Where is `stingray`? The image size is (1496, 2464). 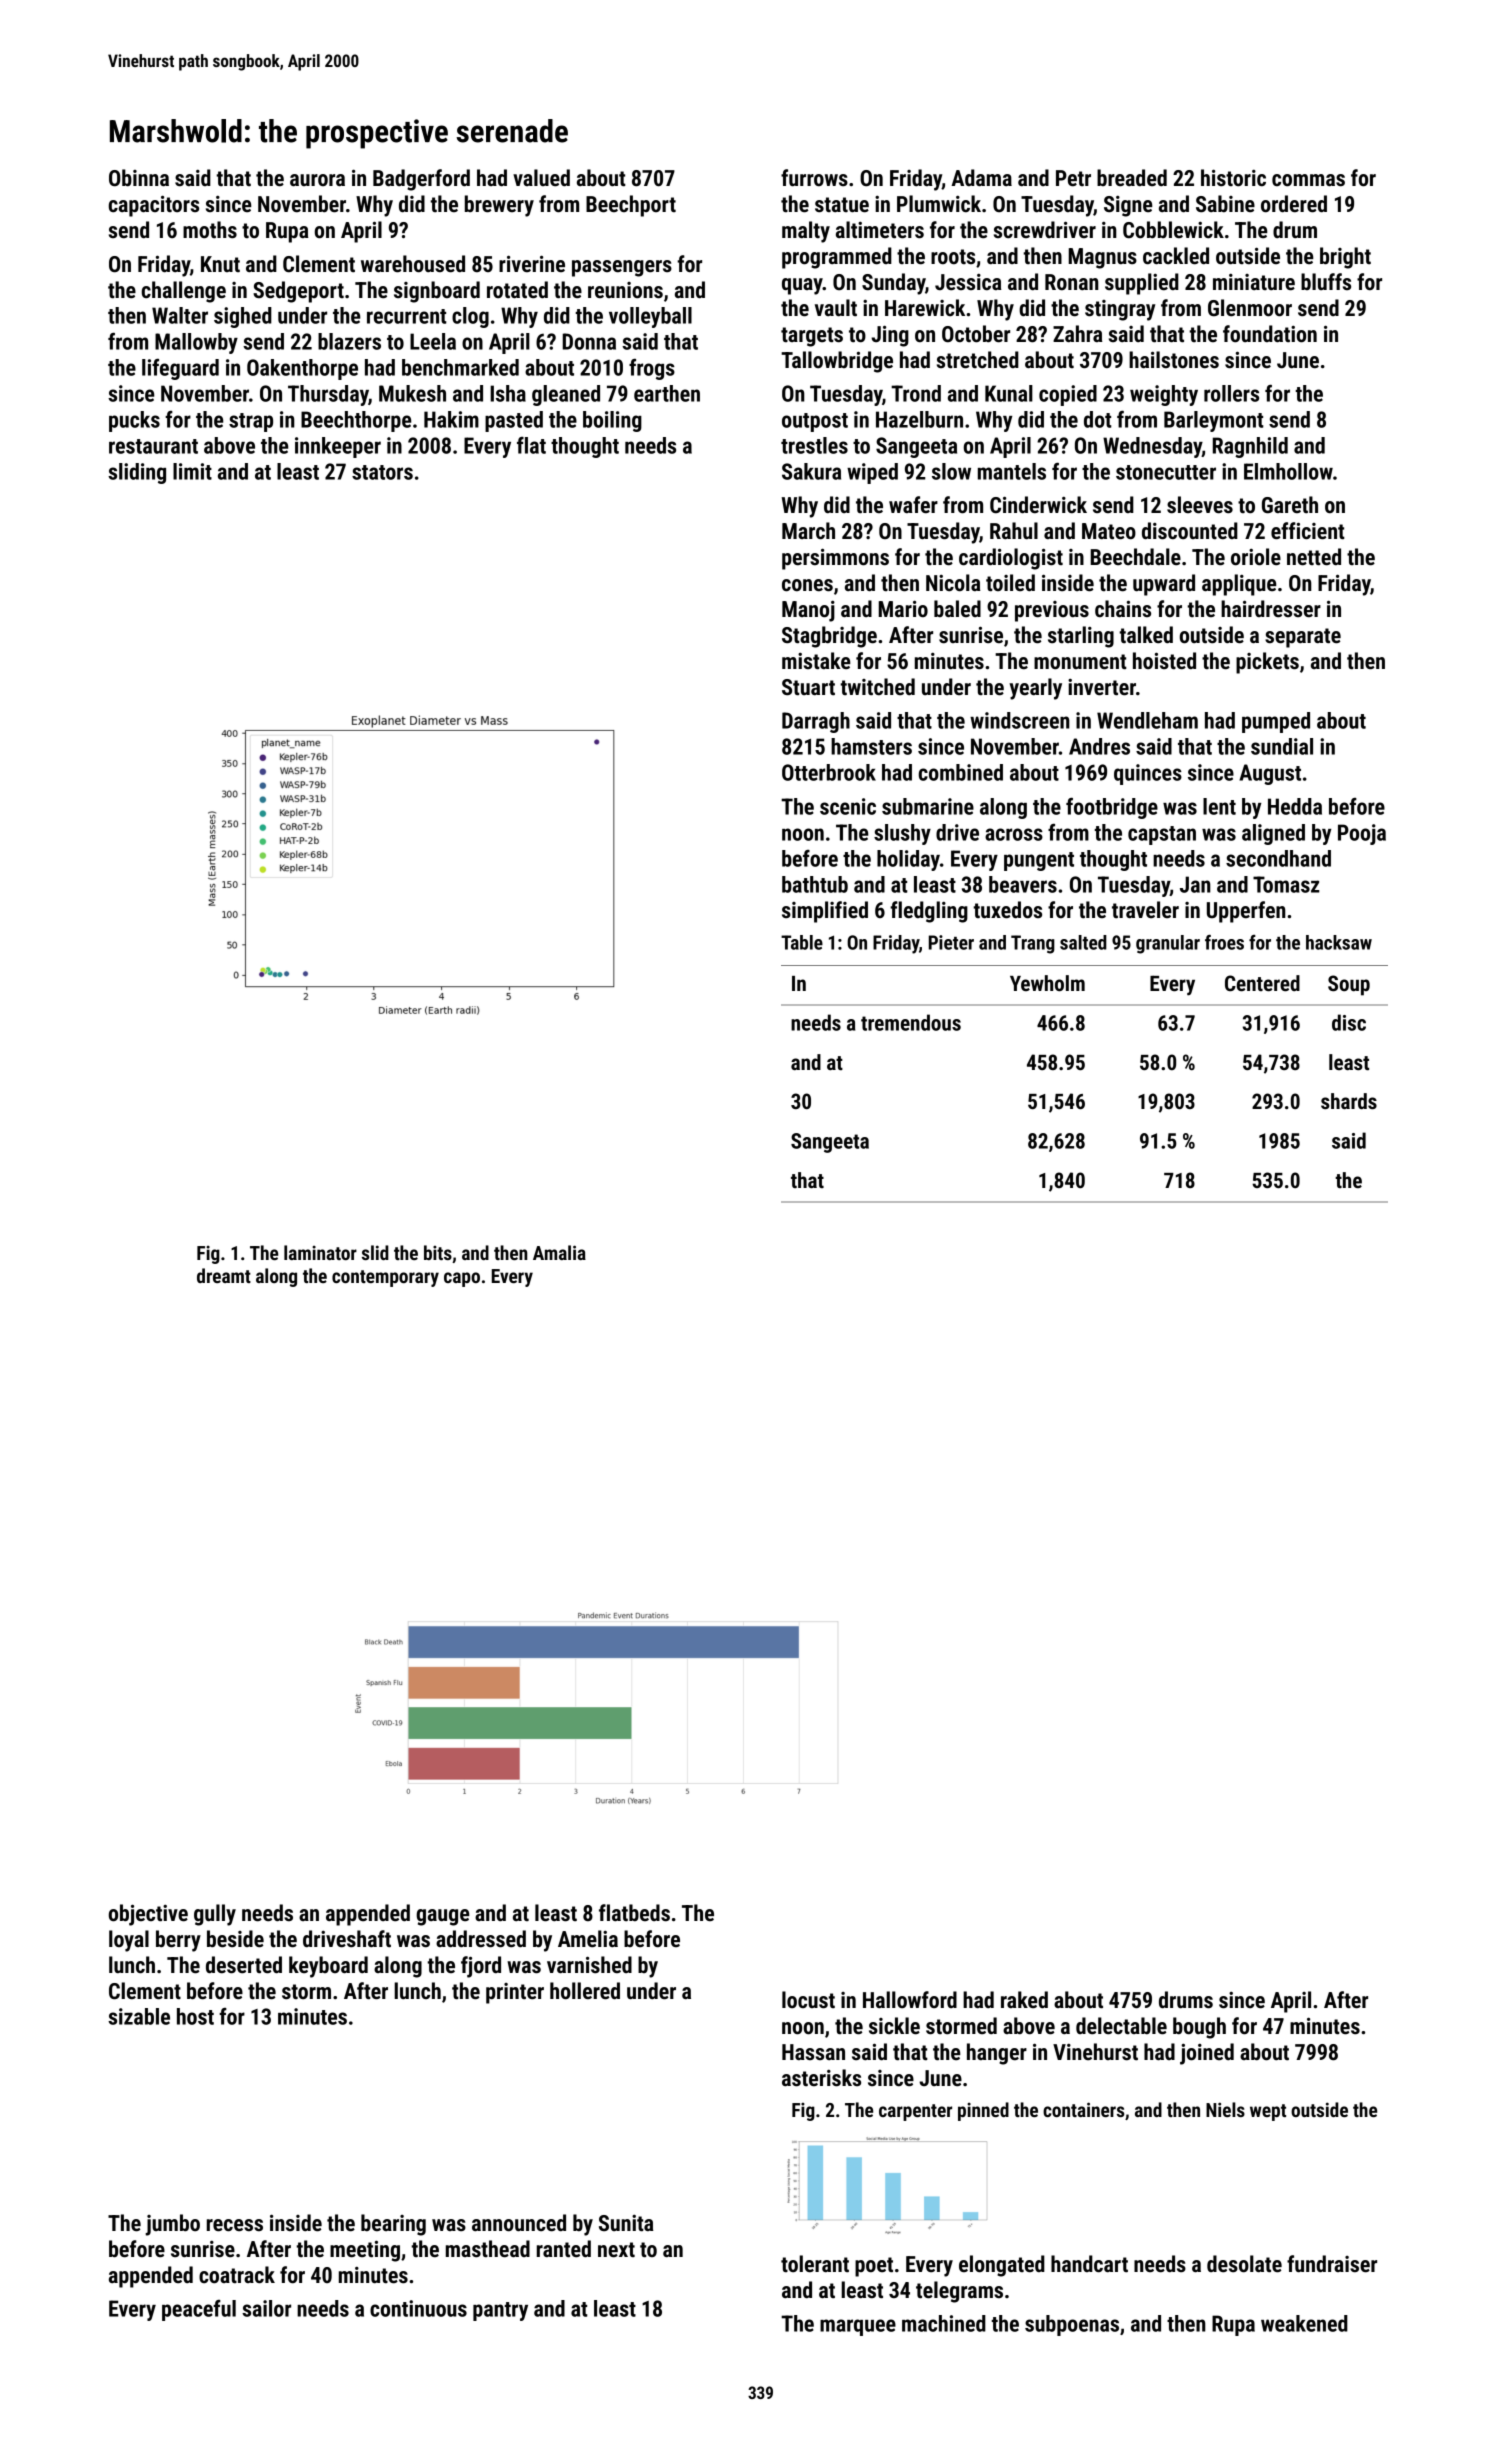 stingray is located at coordinates (1120, 310).
